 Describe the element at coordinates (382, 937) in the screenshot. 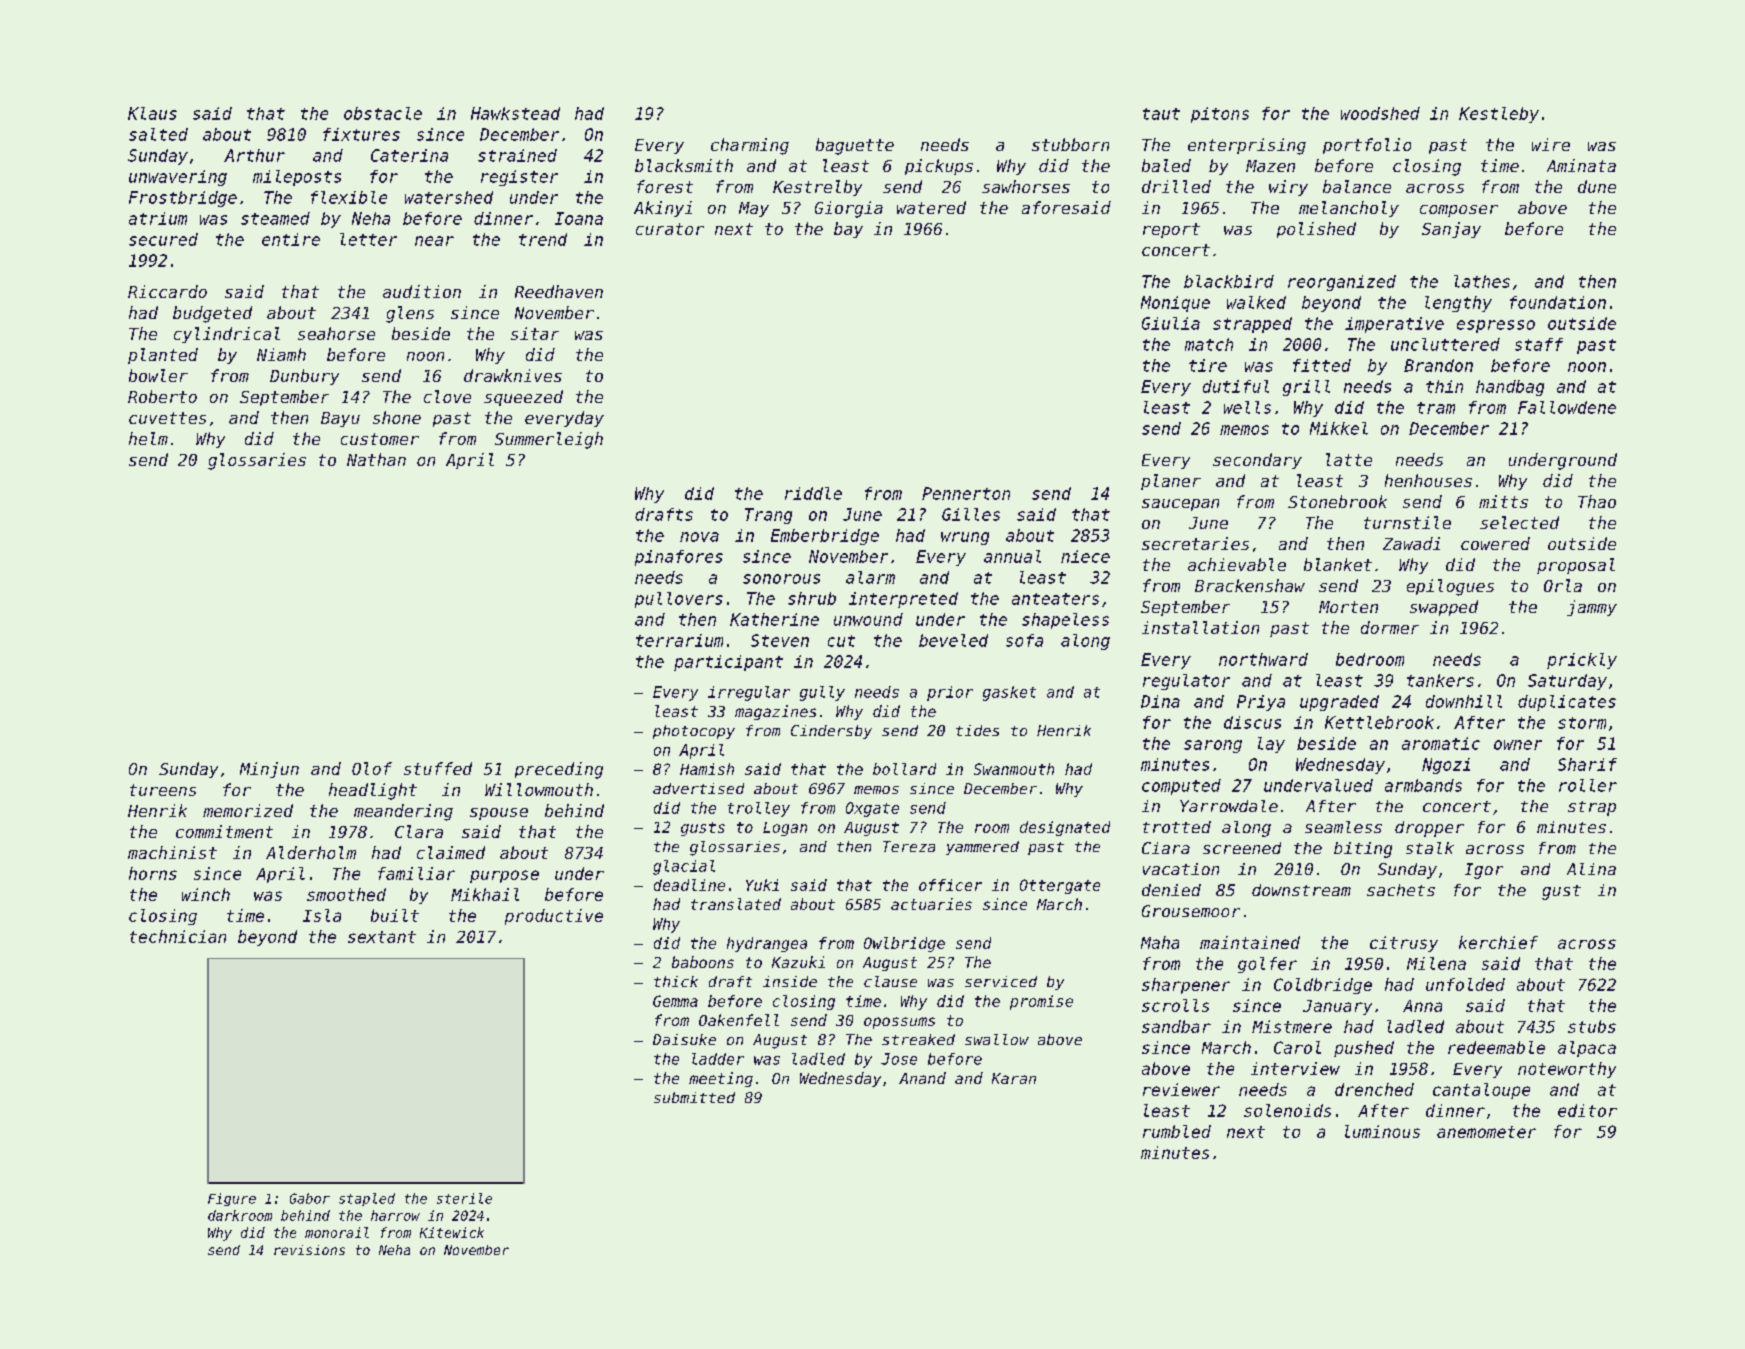

I see `sextant` at that location.
